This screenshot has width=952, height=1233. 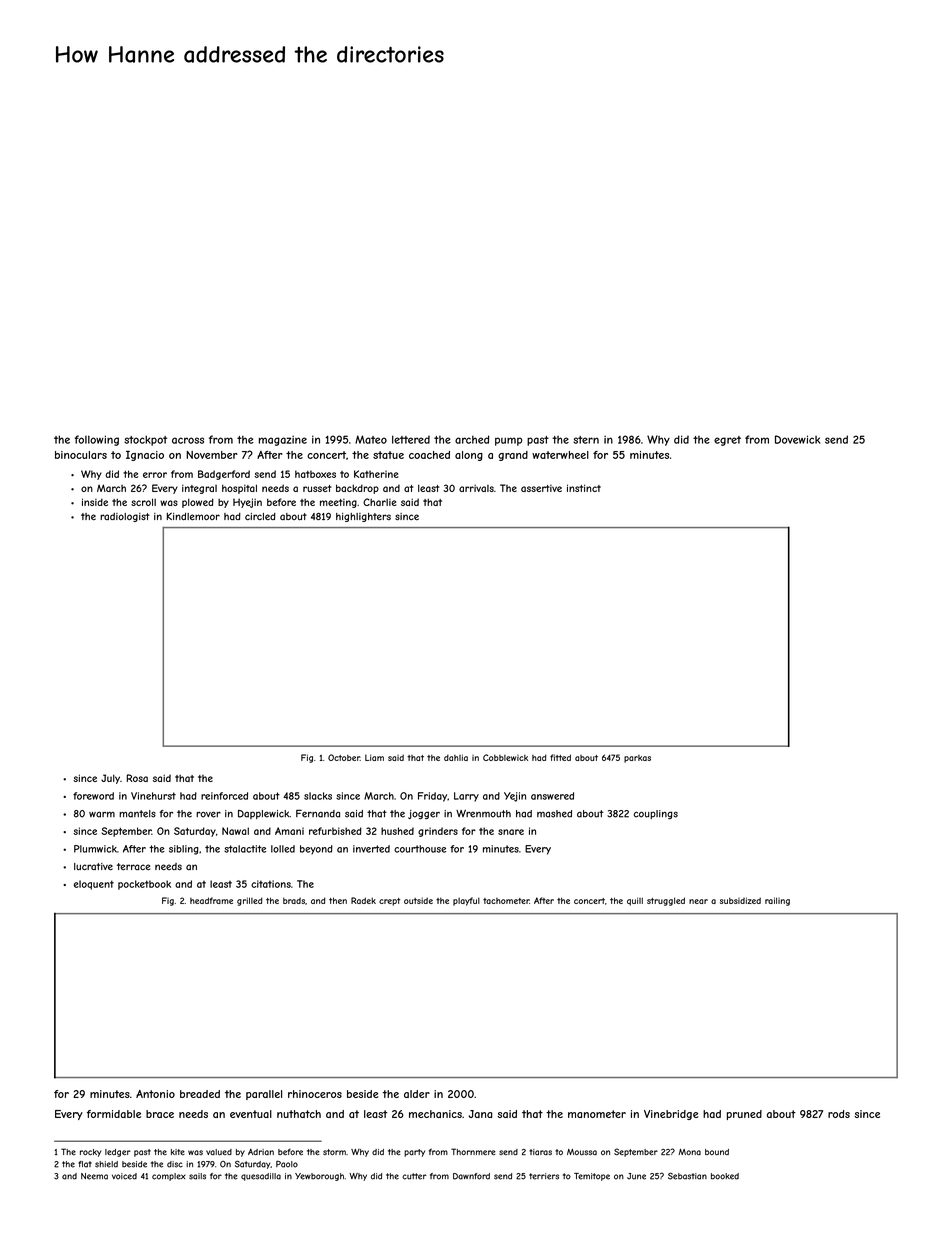 I want to click on terrace, so click(x=133, y=866).
